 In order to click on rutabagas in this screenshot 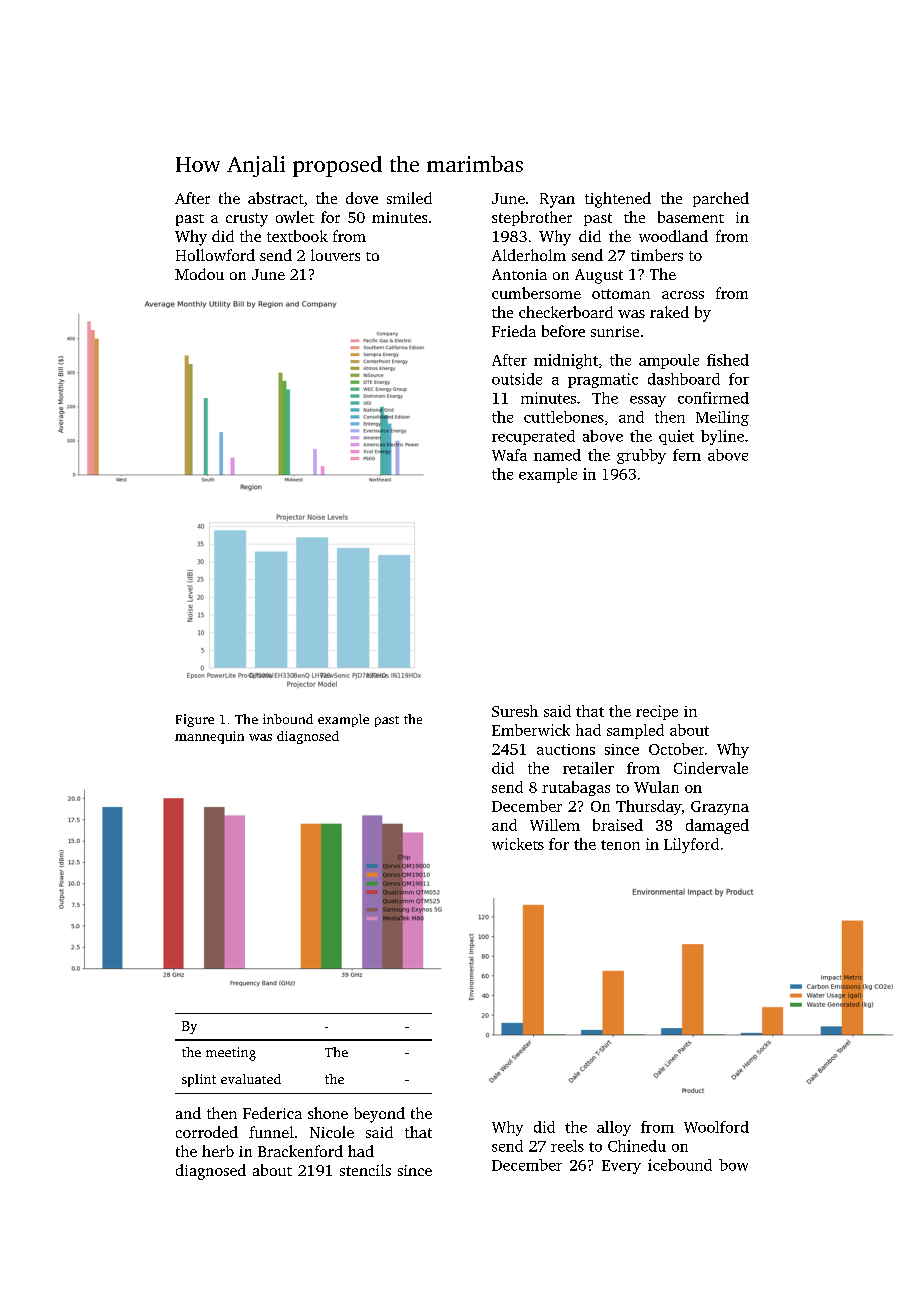, I will do `click(576, 788)`.
